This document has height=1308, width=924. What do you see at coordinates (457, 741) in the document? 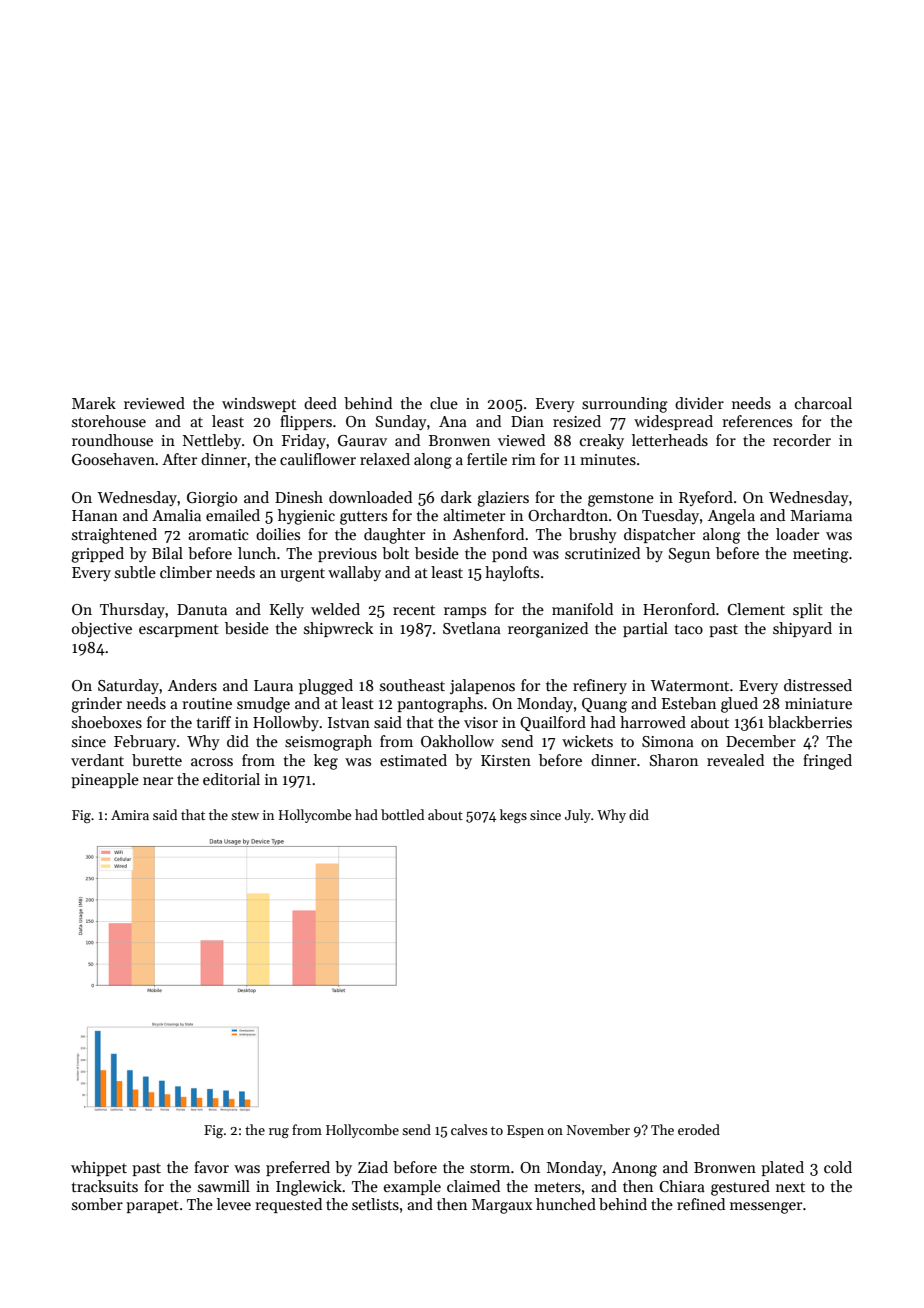
I see `Oakhollow` at bounding box center [457, 741].
